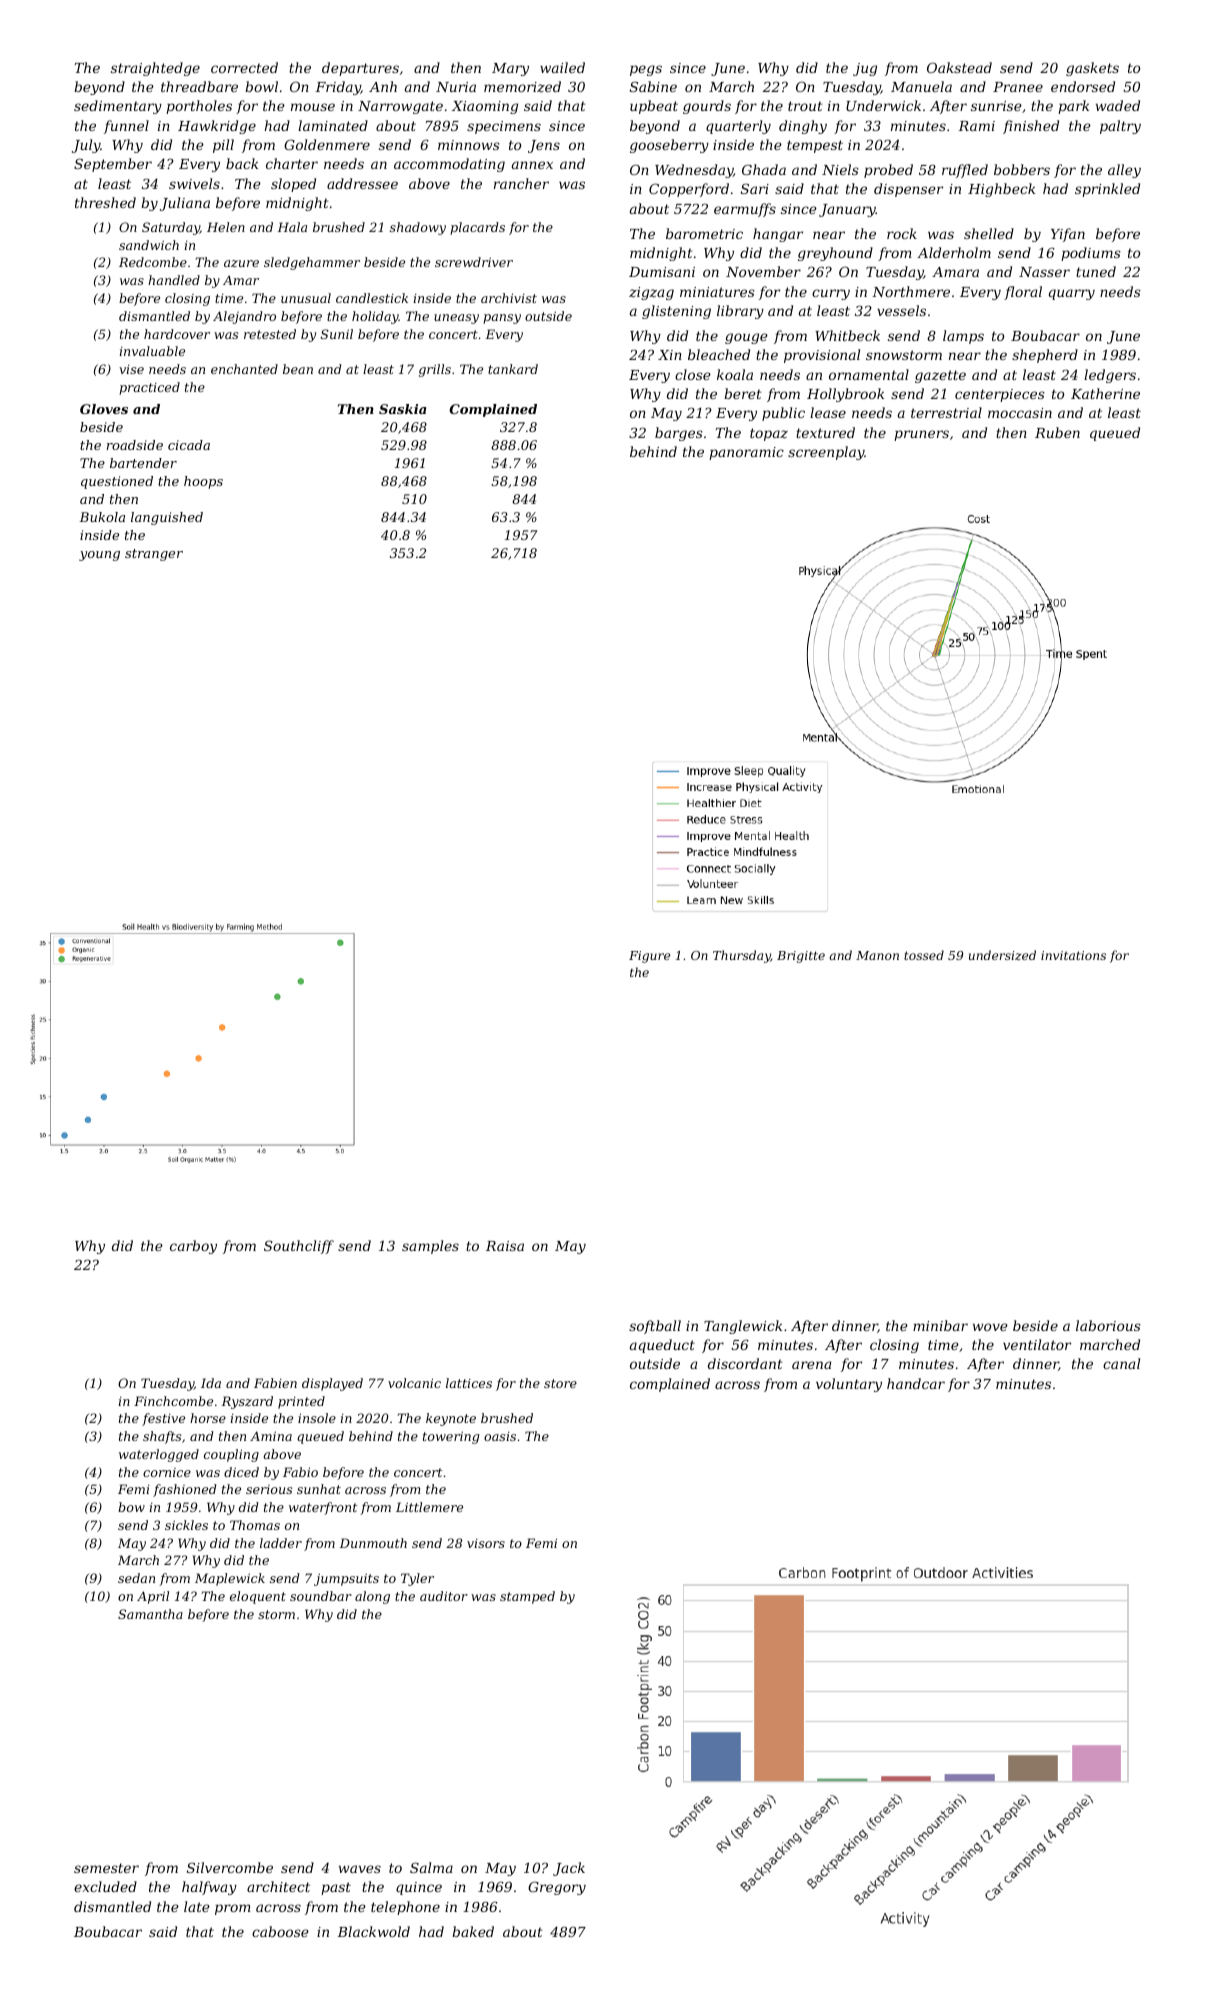 This screenshot has width=1215, height=2001. I want to click on carboy, so click(193, 1247).
